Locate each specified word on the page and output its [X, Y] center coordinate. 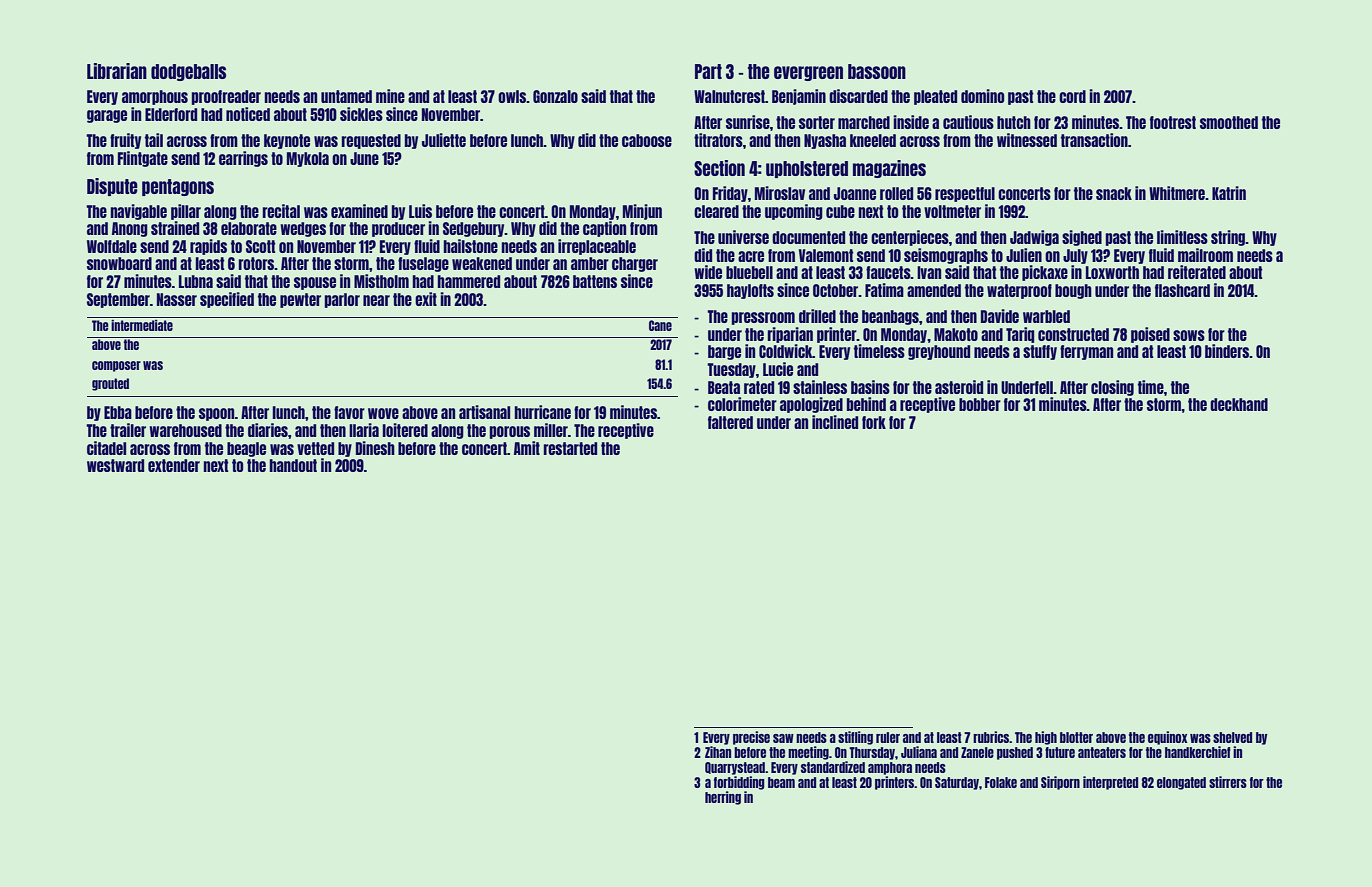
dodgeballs [188, 72]
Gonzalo [555, 96]
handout [293, 465]
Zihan [718, 752]
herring [723, 798]
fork [874, 422]
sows [1189, 335]
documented [808, 237]
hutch [1014, 122]
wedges [303, 229]
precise [751, 738]
